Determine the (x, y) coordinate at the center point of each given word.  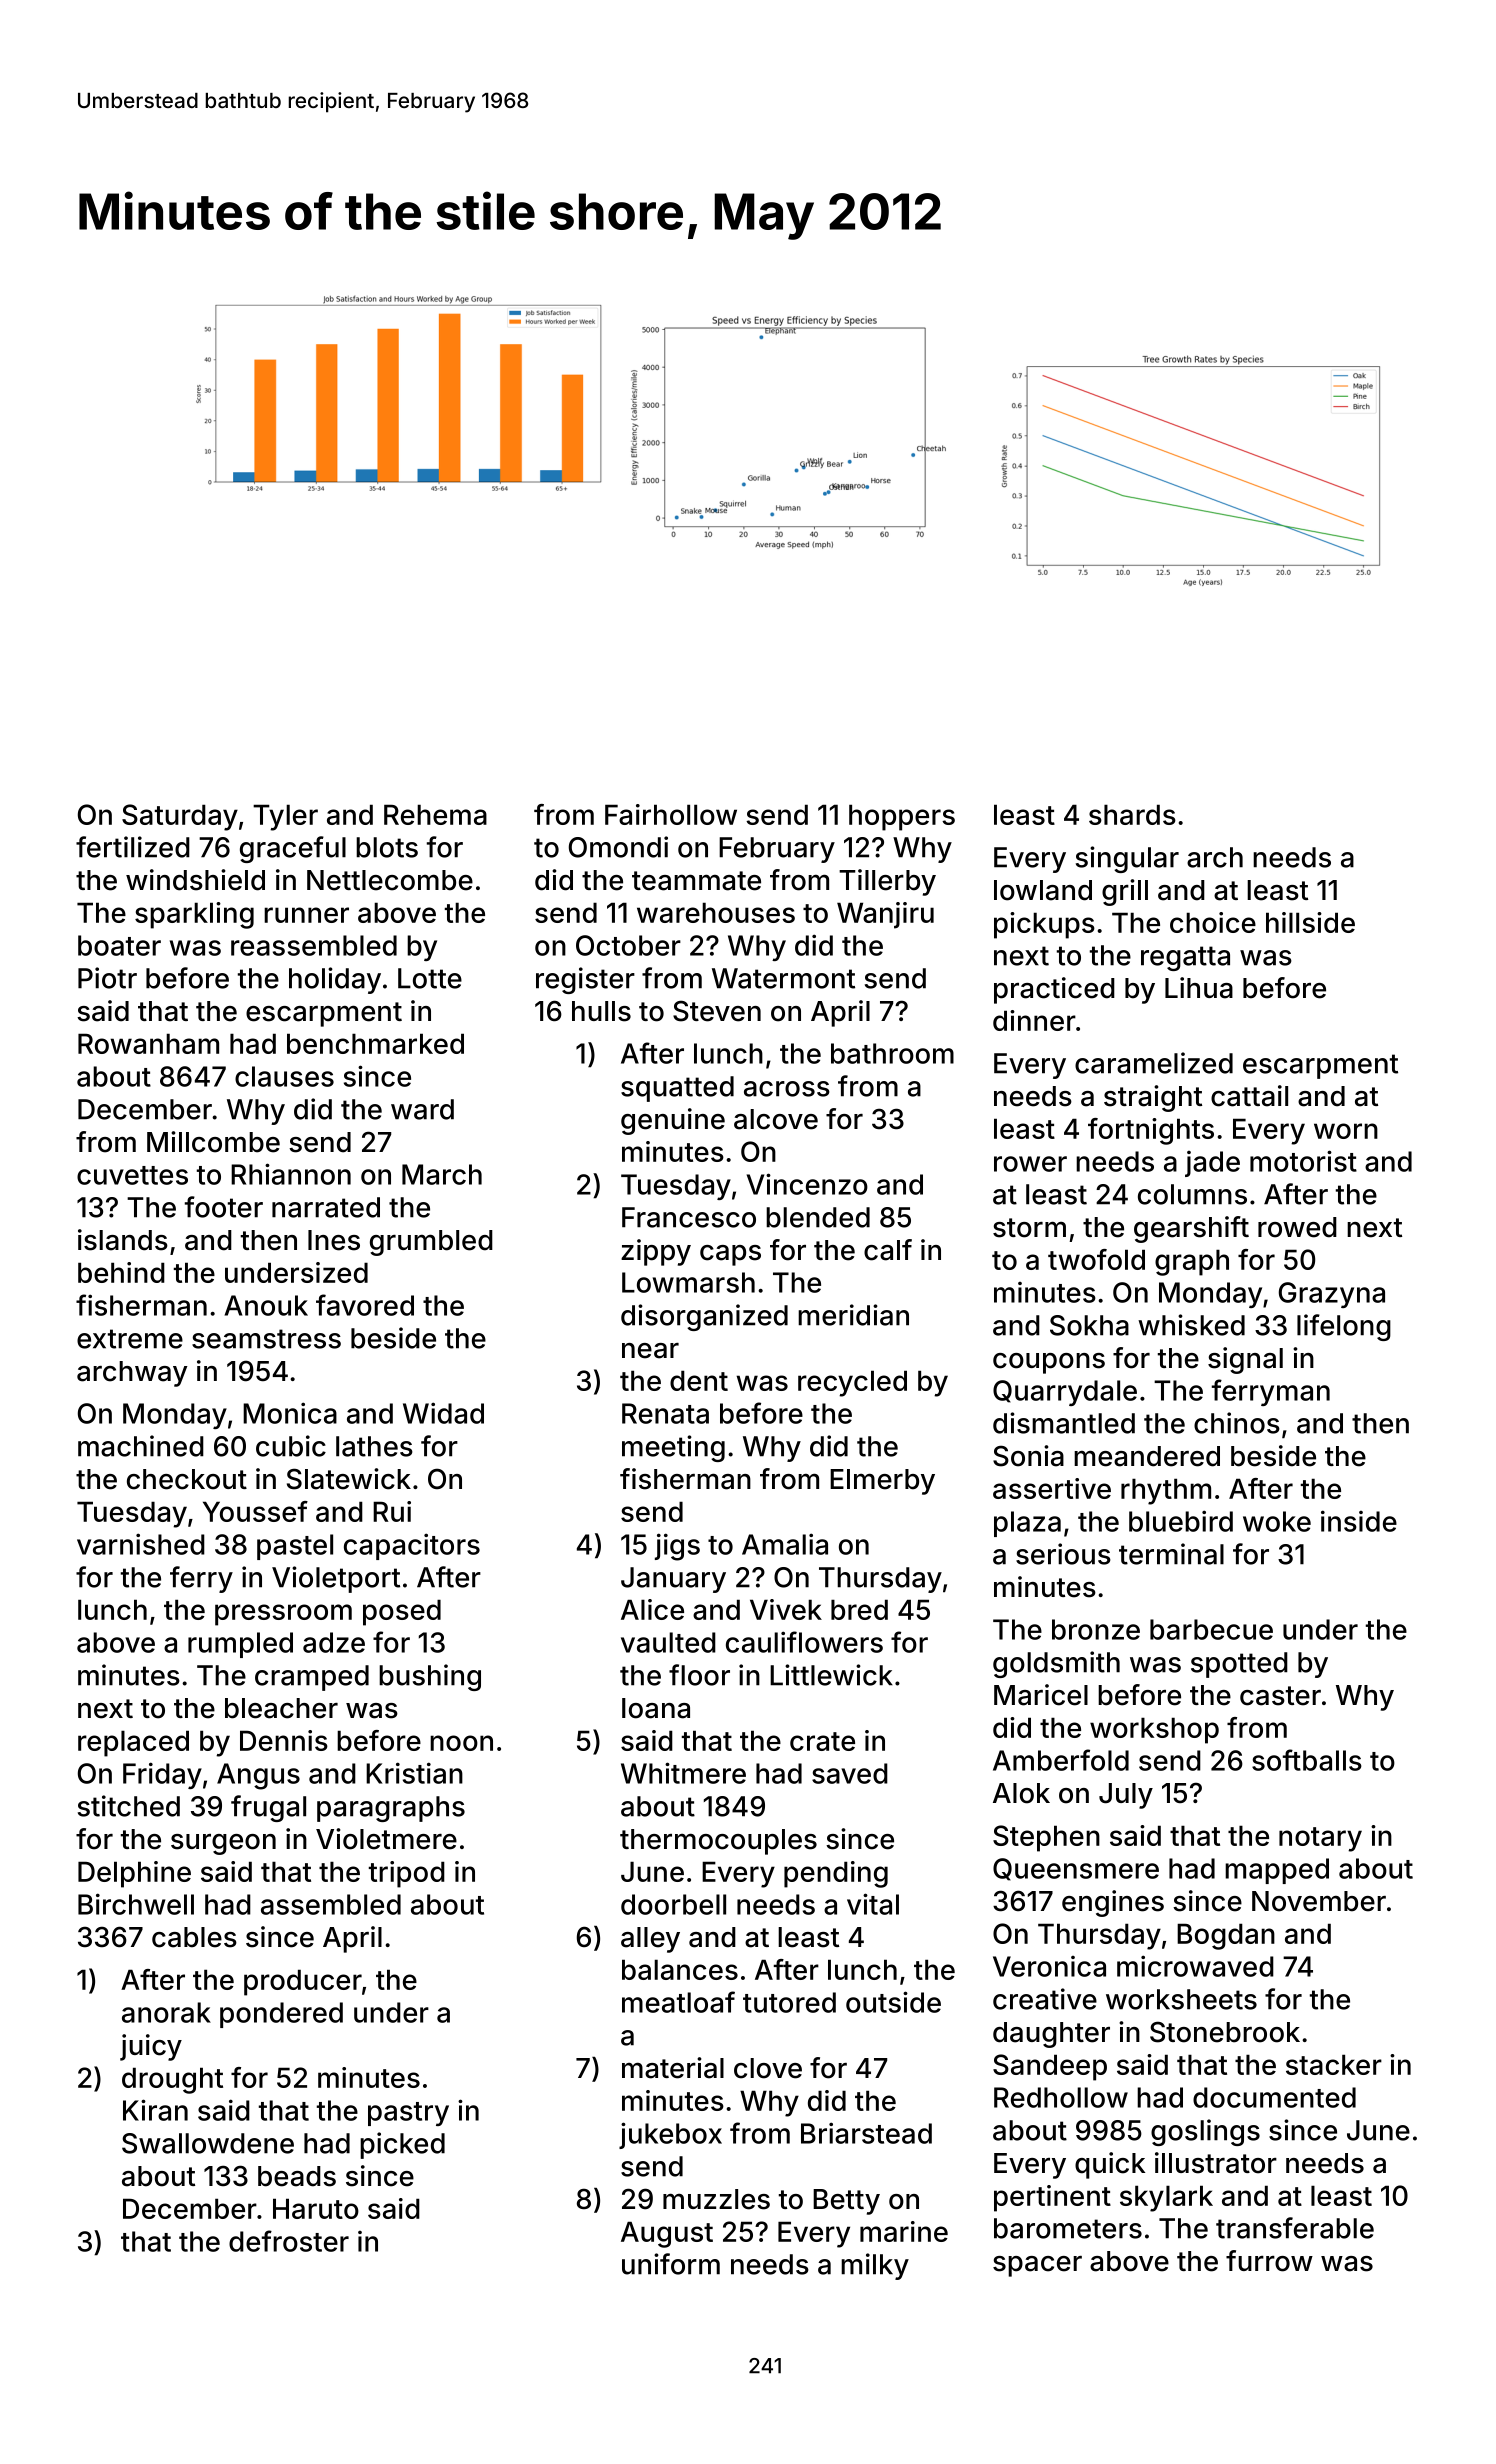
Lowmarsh (688, 1282)
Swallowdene (208, 2143)
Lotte (430, 978)
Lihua (1199, 988)
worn (1346, 1131)
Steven (717, 1011)
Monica (290, 1413)
